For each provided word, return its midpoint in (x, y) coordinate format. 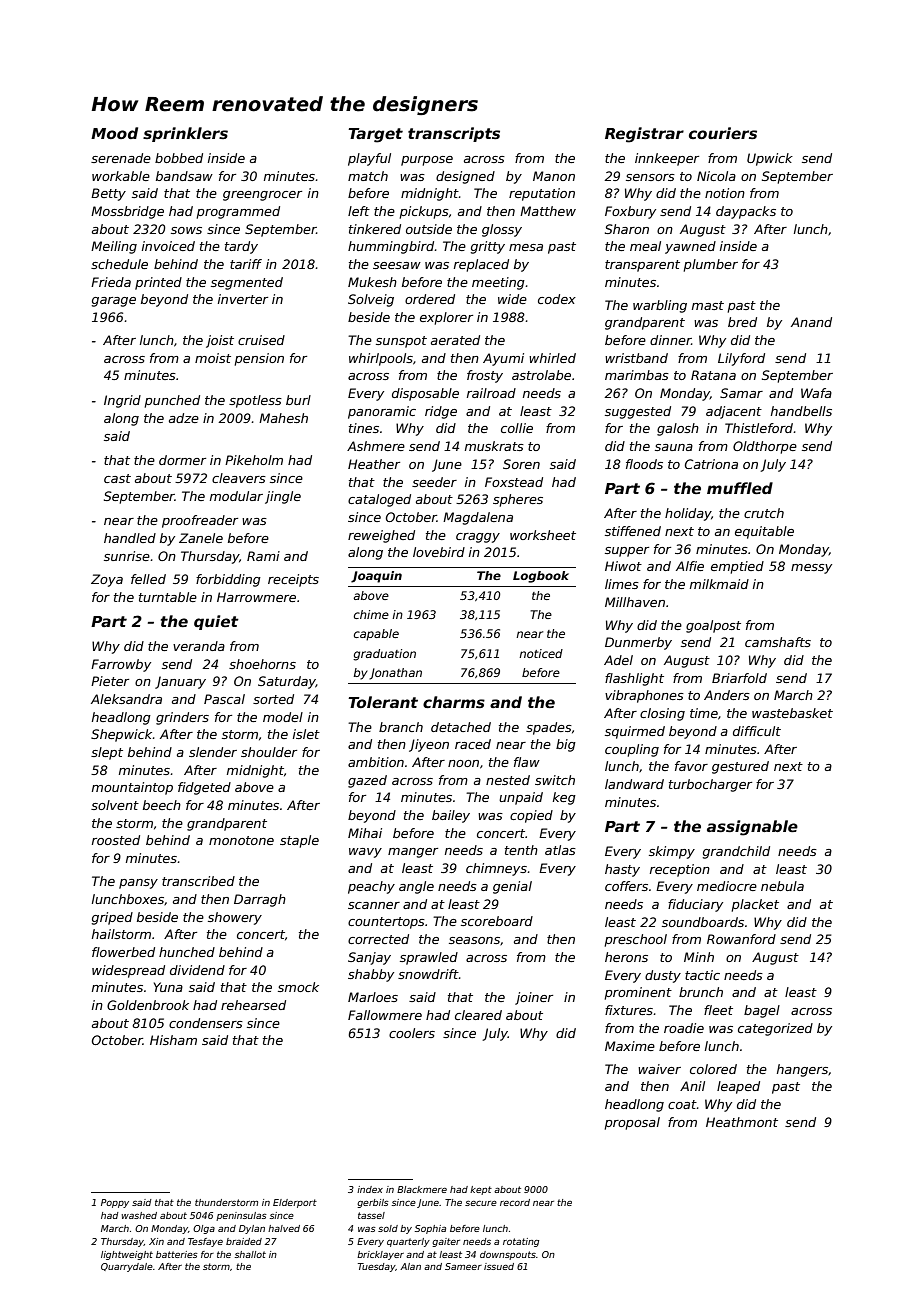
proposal (632, 1123)
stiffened (633, 531)
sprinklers (185, 134)
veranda (199, 646)
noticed (541, 653)
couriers (723, 133)
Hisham (173, 1040)
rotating (521, 1242)
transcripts (454, 134)
